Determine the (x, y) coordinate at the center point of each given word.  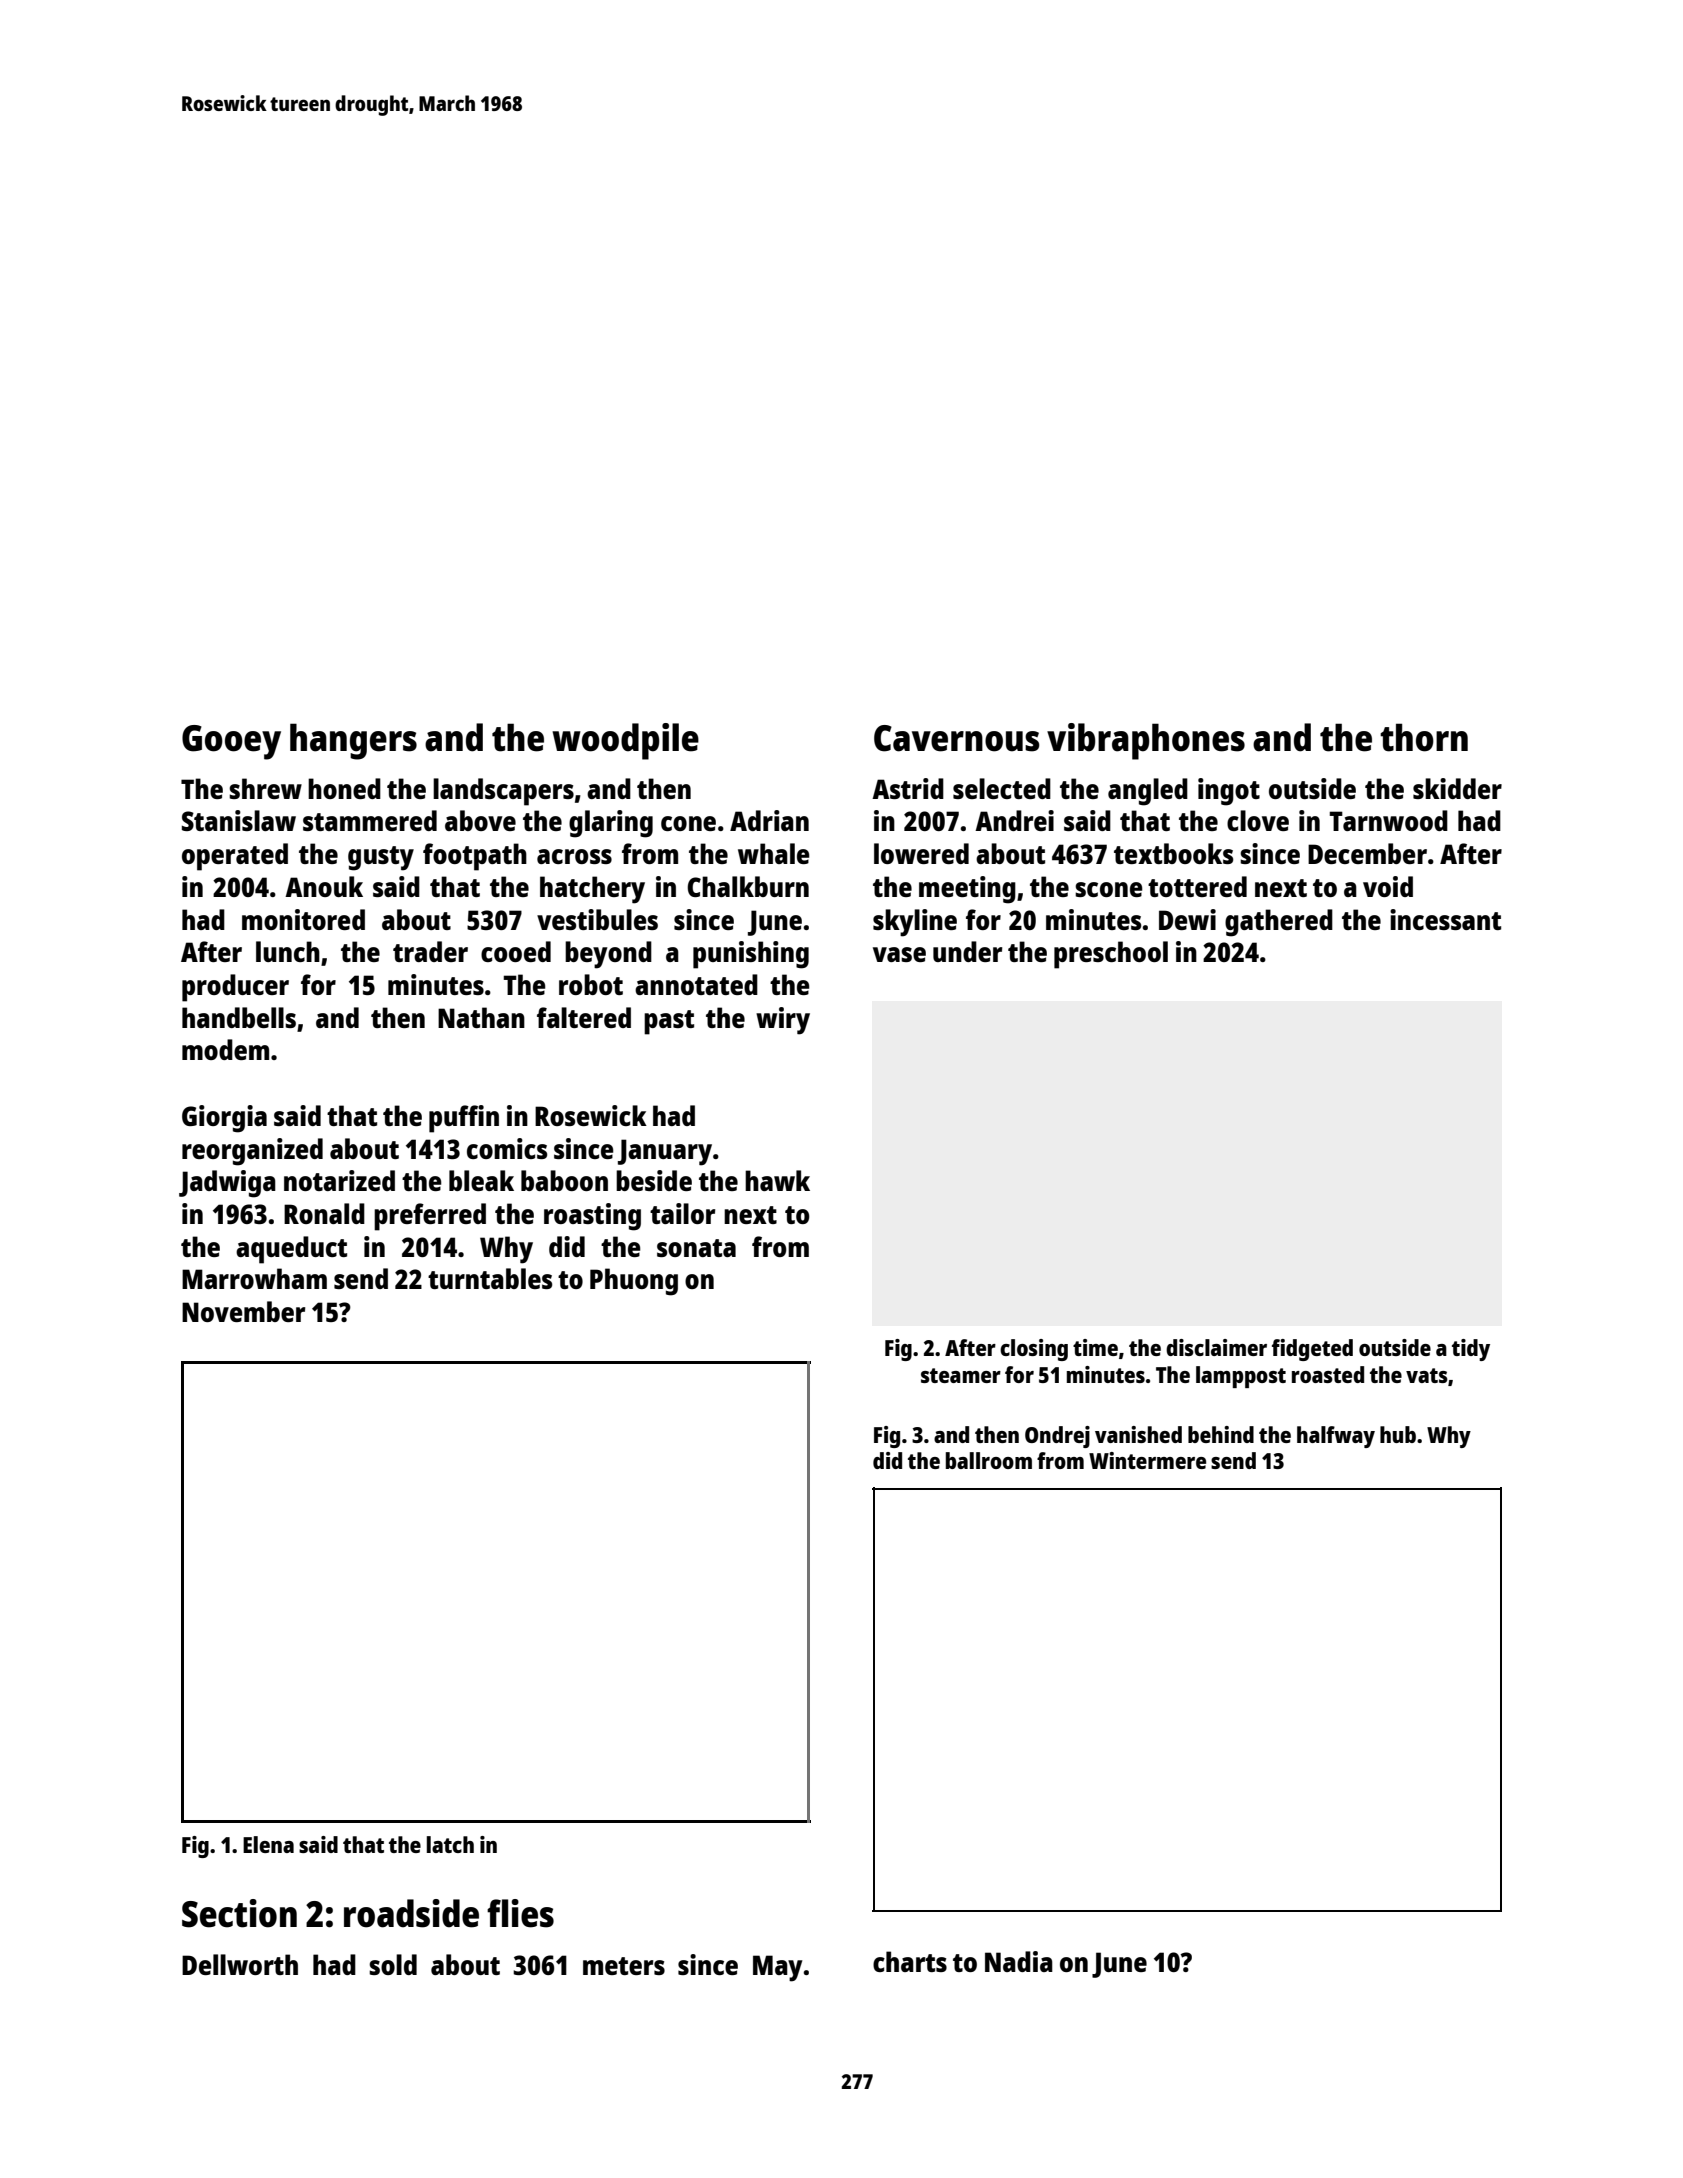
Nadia (1019, 1961)
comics (507, 1148)
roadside (411, 1913)
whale (774, 853)
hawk (777, 1180)
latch (450, 1844)
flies (520, 1913)
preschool (1111, 955)
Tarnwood (1388, 820)
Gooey (231, 742)
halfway (1336, 1437)
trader (430, 951)
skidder (1457, 788)
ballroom (989, 1460)
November (243, 1311)
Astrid (908, 788)
